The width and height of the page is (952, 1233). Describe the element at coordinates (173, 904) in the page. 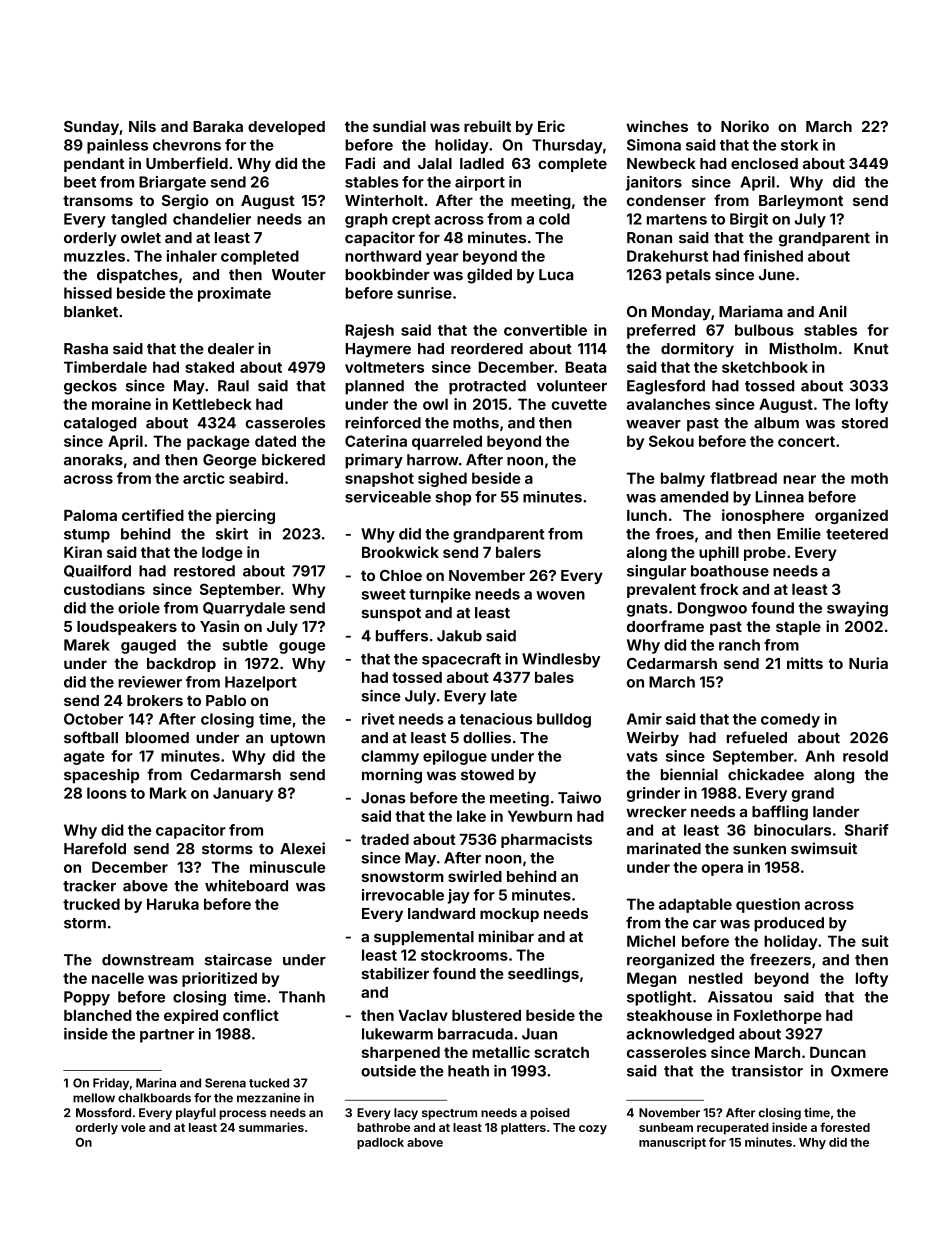

I see `Haruka` at that location.
